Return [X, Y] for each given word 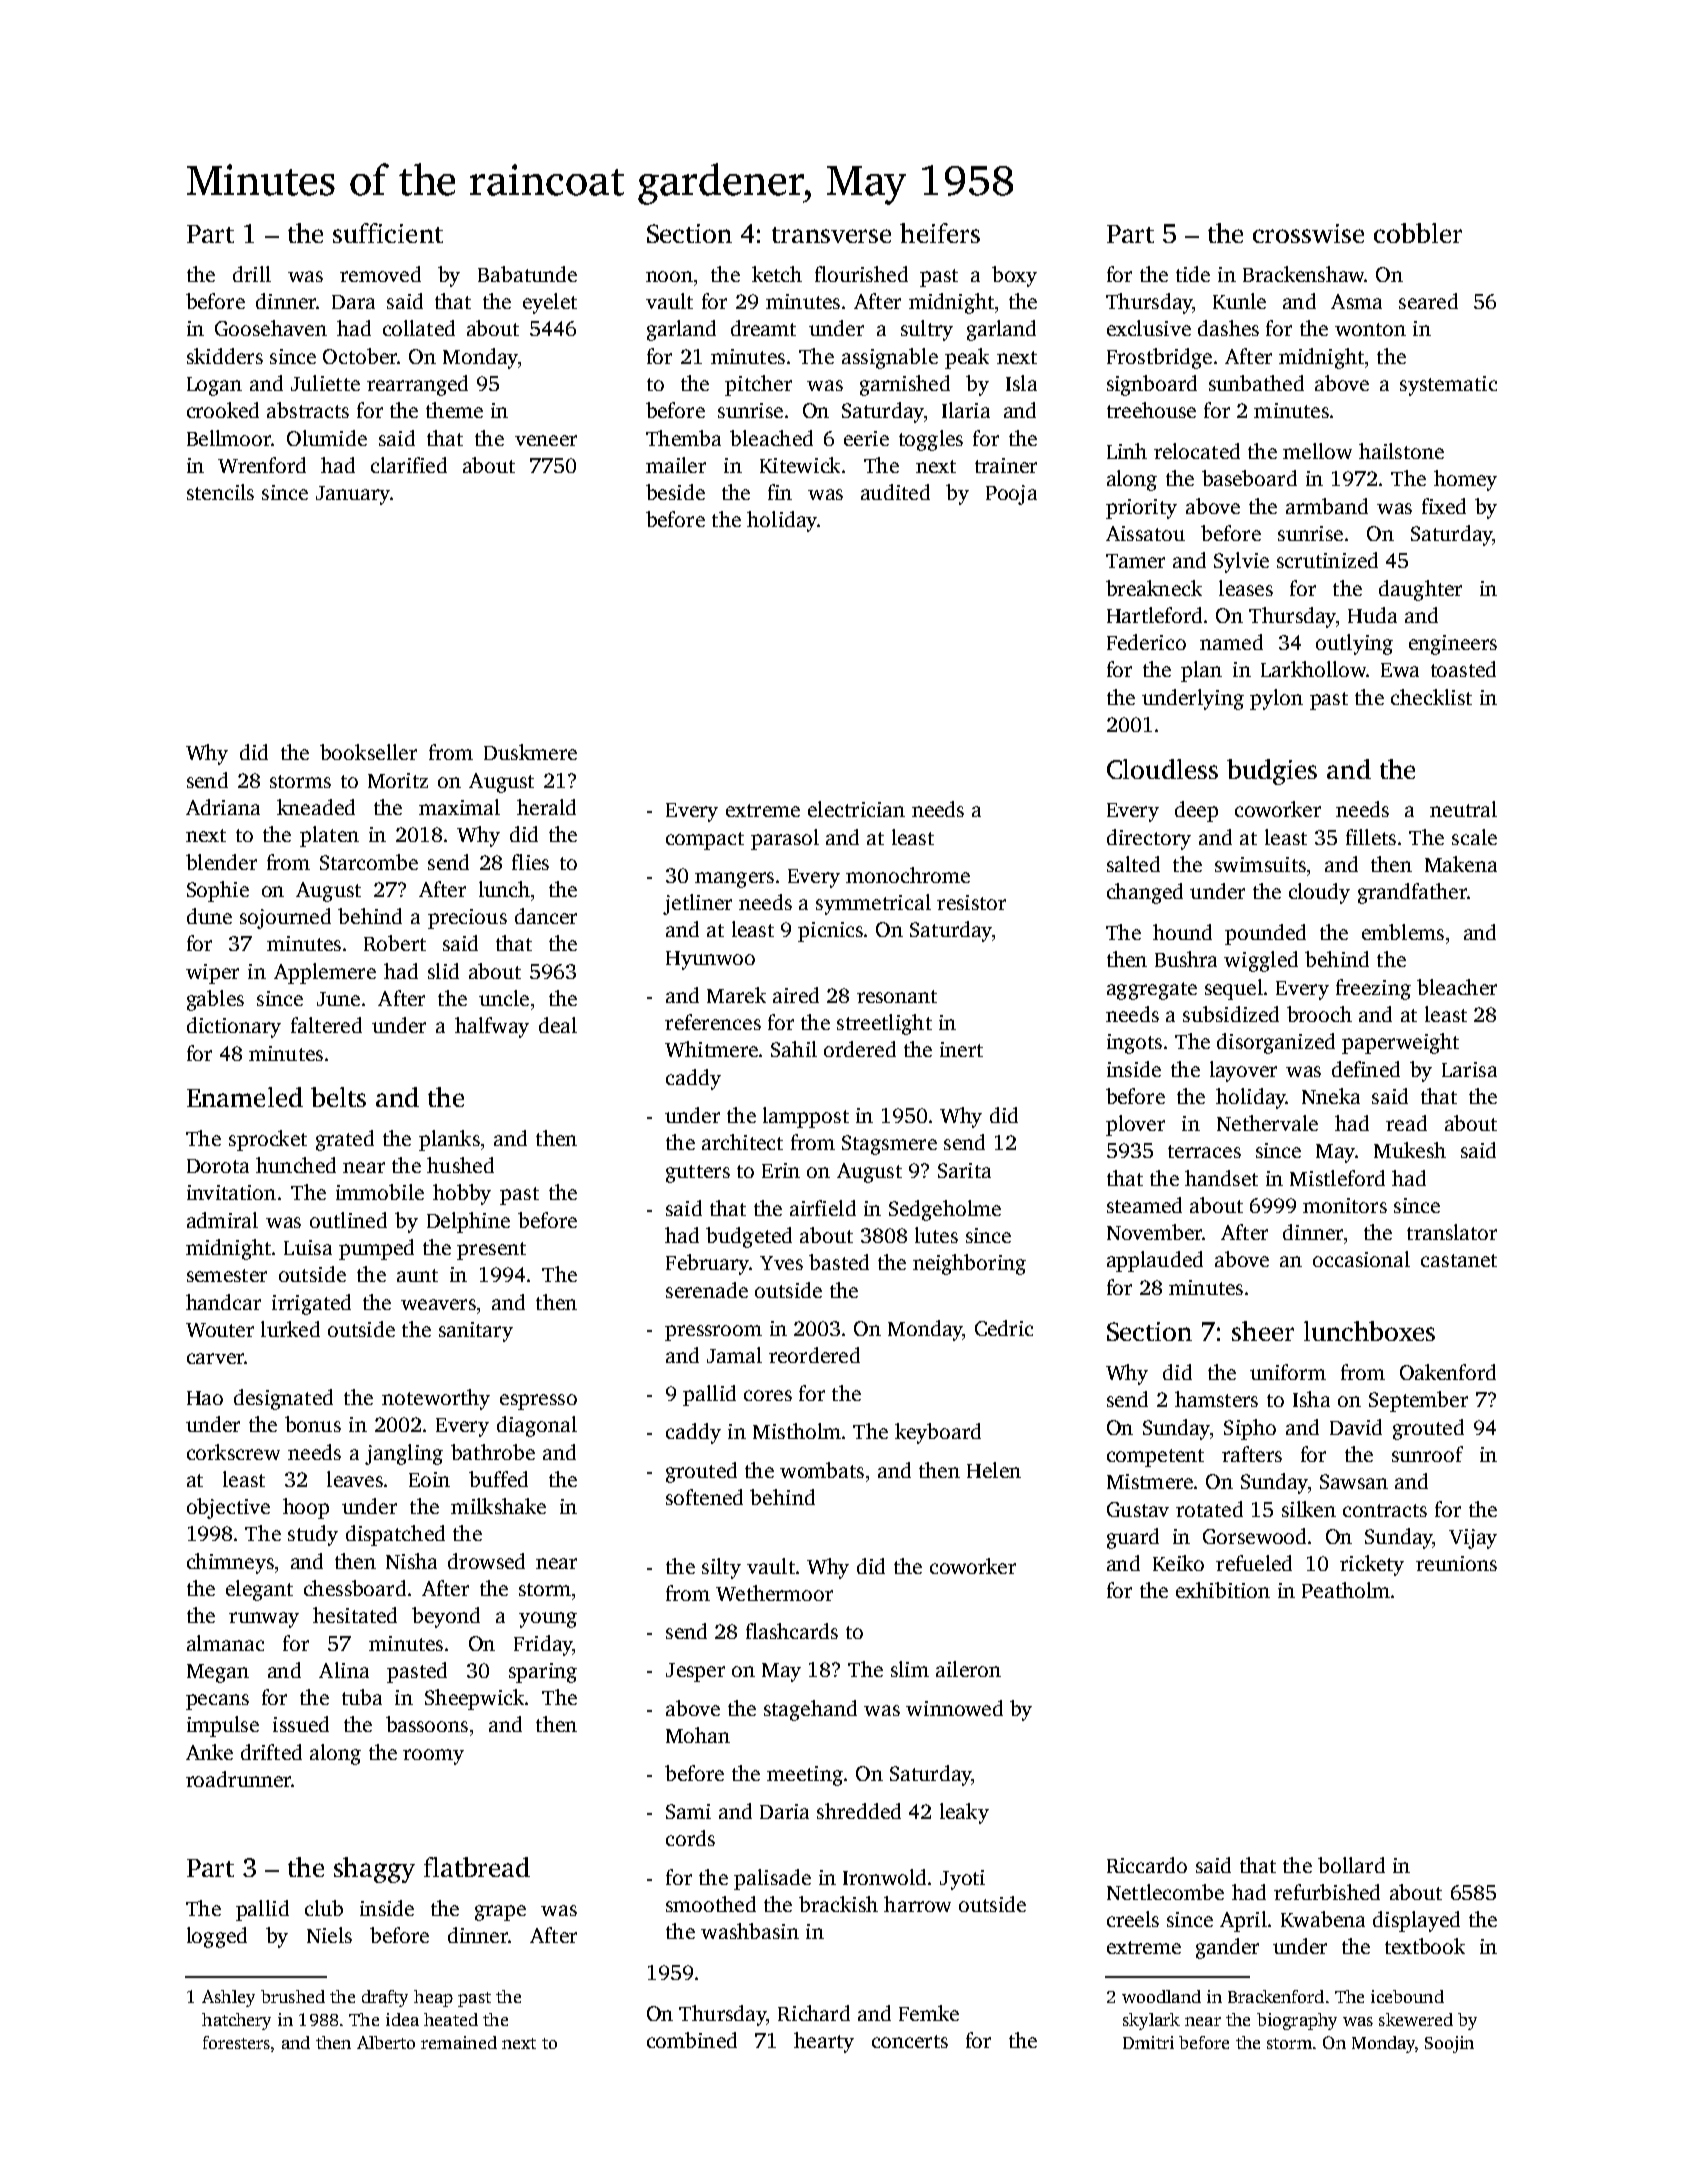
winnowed [954, 1708]
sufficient [388, 233]
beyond [446, 1617]
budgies [1272, 772]
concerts [910, 2041]
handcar [223, 1302]
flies [530, 862]
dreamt [763, 328]
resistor [971, 902]
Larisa [1469, 1069]
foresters [236, 2042]
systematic [1448, 386]
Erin [781, 1170]
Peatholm [1346, 1590]
